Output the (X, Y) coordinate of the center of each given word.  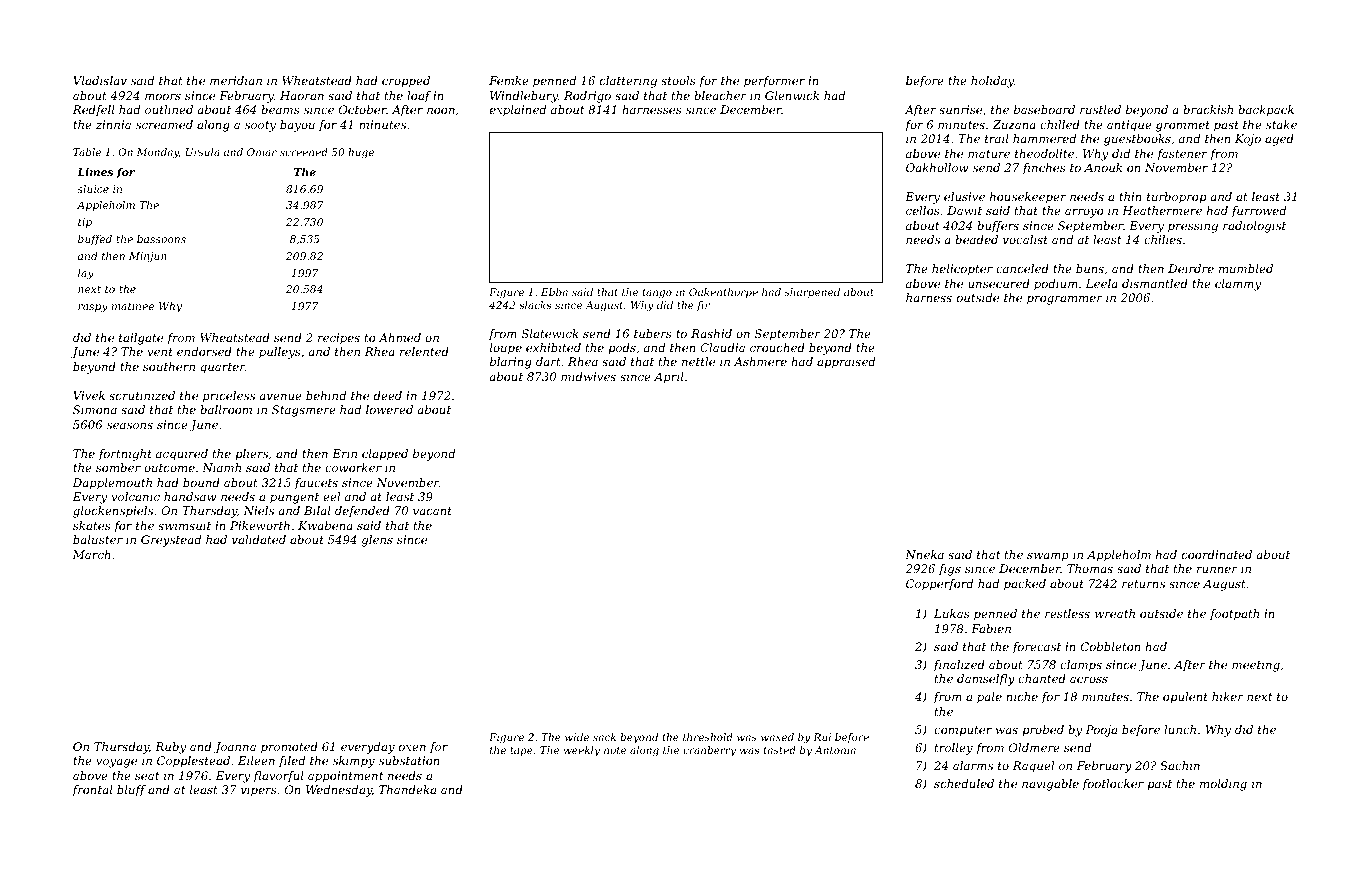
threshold (708, 737)
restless (1067, 613)
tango (657, 294)
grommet (1183, 126)
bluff (131, 791)
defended (362, 512)
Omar (262, 152)
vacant (432, 511)
